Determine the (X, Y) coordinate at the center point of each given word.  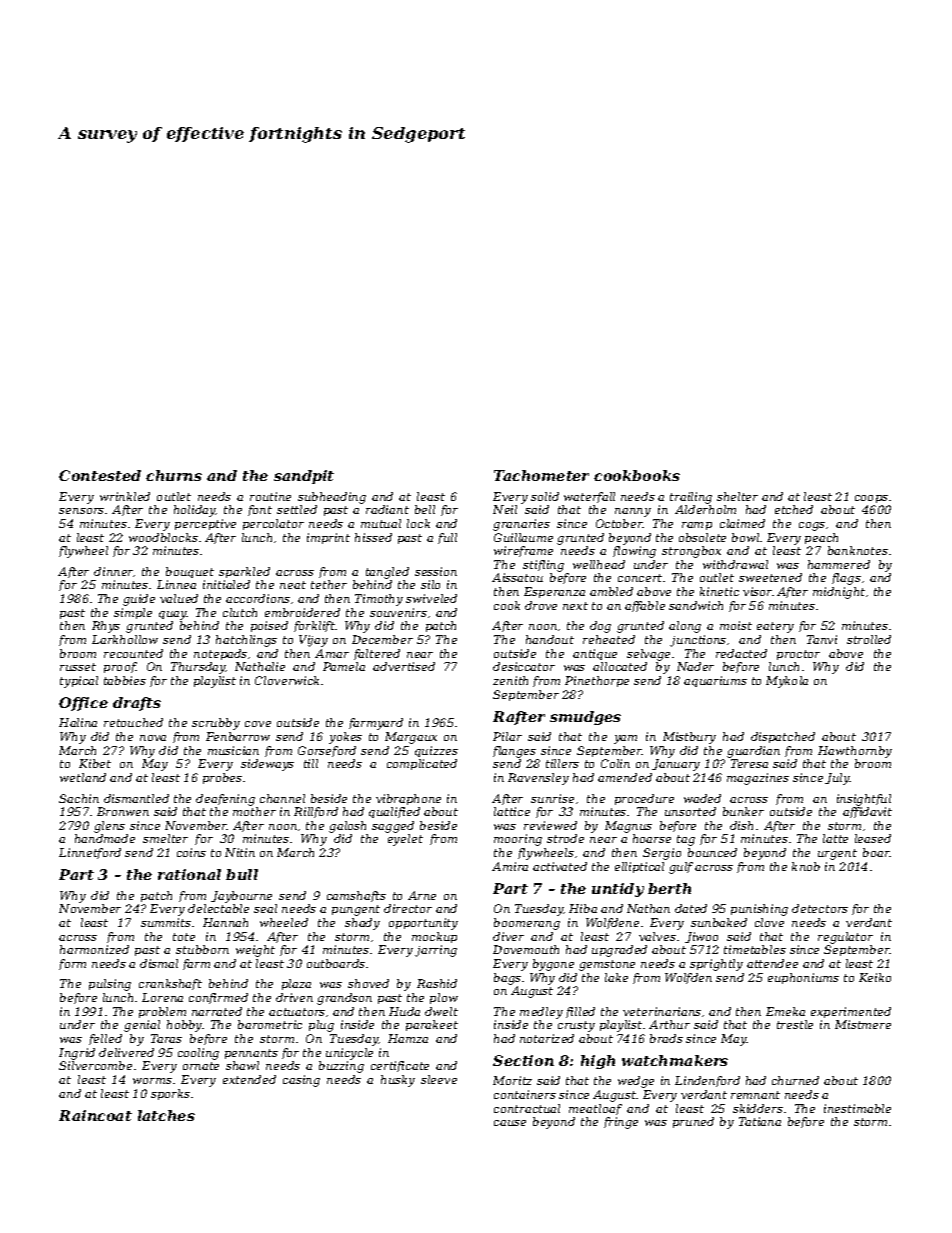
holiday (195, 511)
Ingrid (77, 1054)
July (837, 779)
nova (153, 738)
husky (398, 1081)
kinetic (719, 591)
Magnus (628, 827)
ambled (611, 591)
